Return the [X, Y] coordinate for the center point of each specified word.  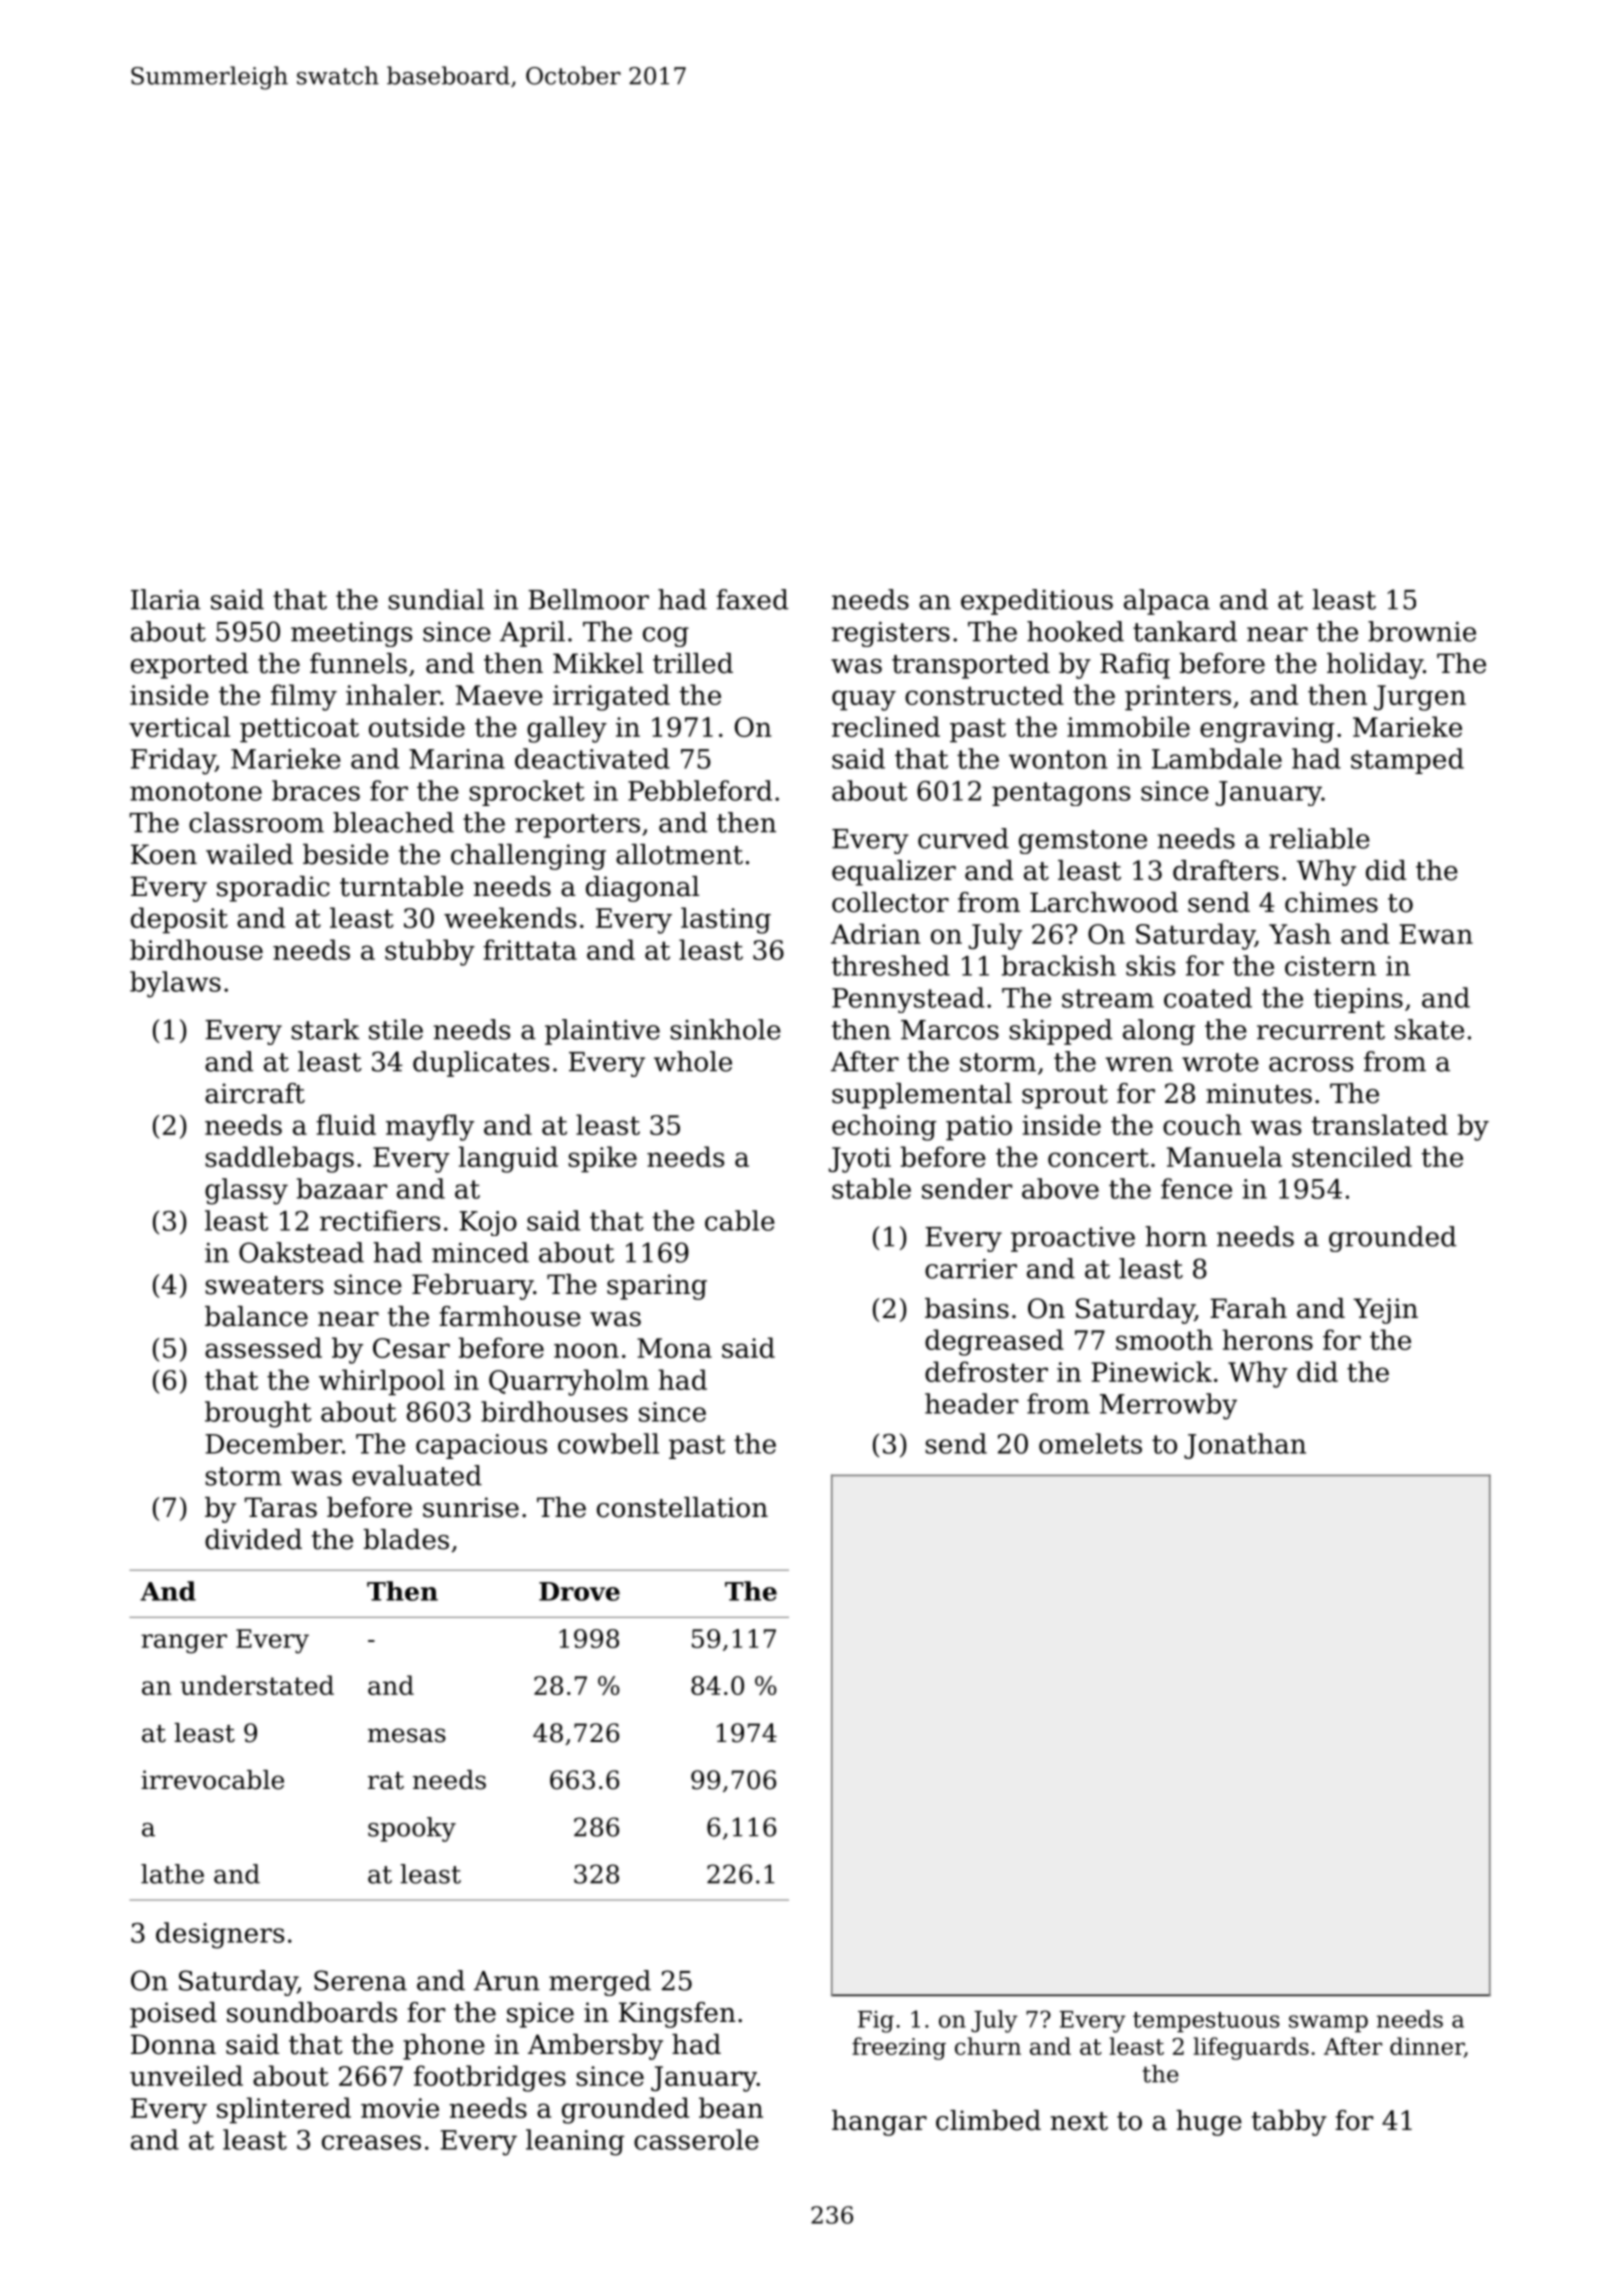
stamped [1407, 761]
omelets [1090, 1443]
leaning [575, 2142]
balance [256, 1316]
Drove [579, 1591]
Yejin [1385, 1311]
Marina [457, 759]
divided [253, 1539]
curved [963, 838]
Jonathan [1245, 1446]
